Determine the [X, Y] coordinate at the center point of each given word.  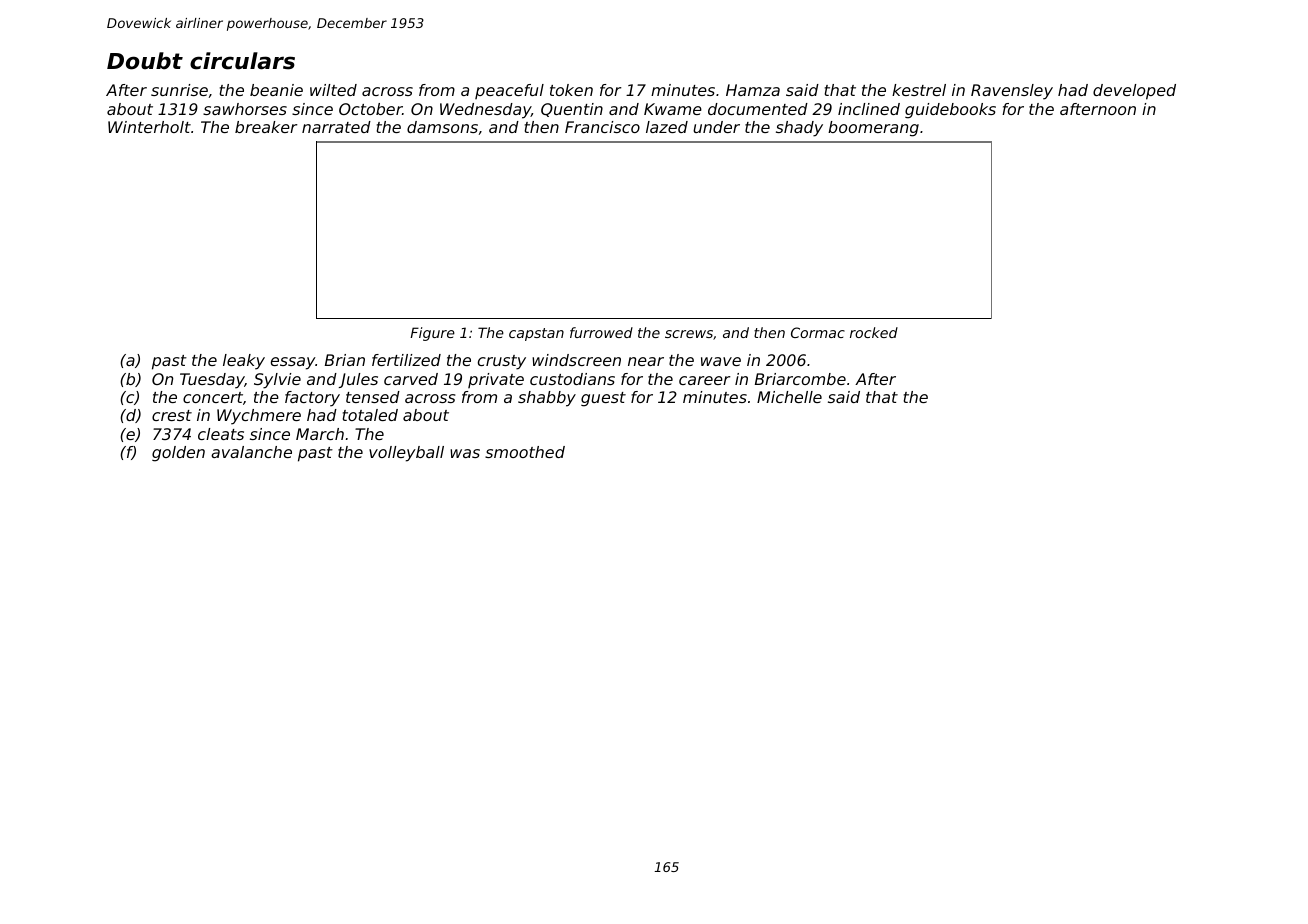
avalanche [251, 452]
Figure [432, 334]
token [571, 90]
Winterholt [149, 127]
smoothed [525, 452]
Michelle [789, 397]
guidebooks [950, 111]
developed [1134, 92]
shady [799, 129]
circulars [242, 61]
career [705, 380]
